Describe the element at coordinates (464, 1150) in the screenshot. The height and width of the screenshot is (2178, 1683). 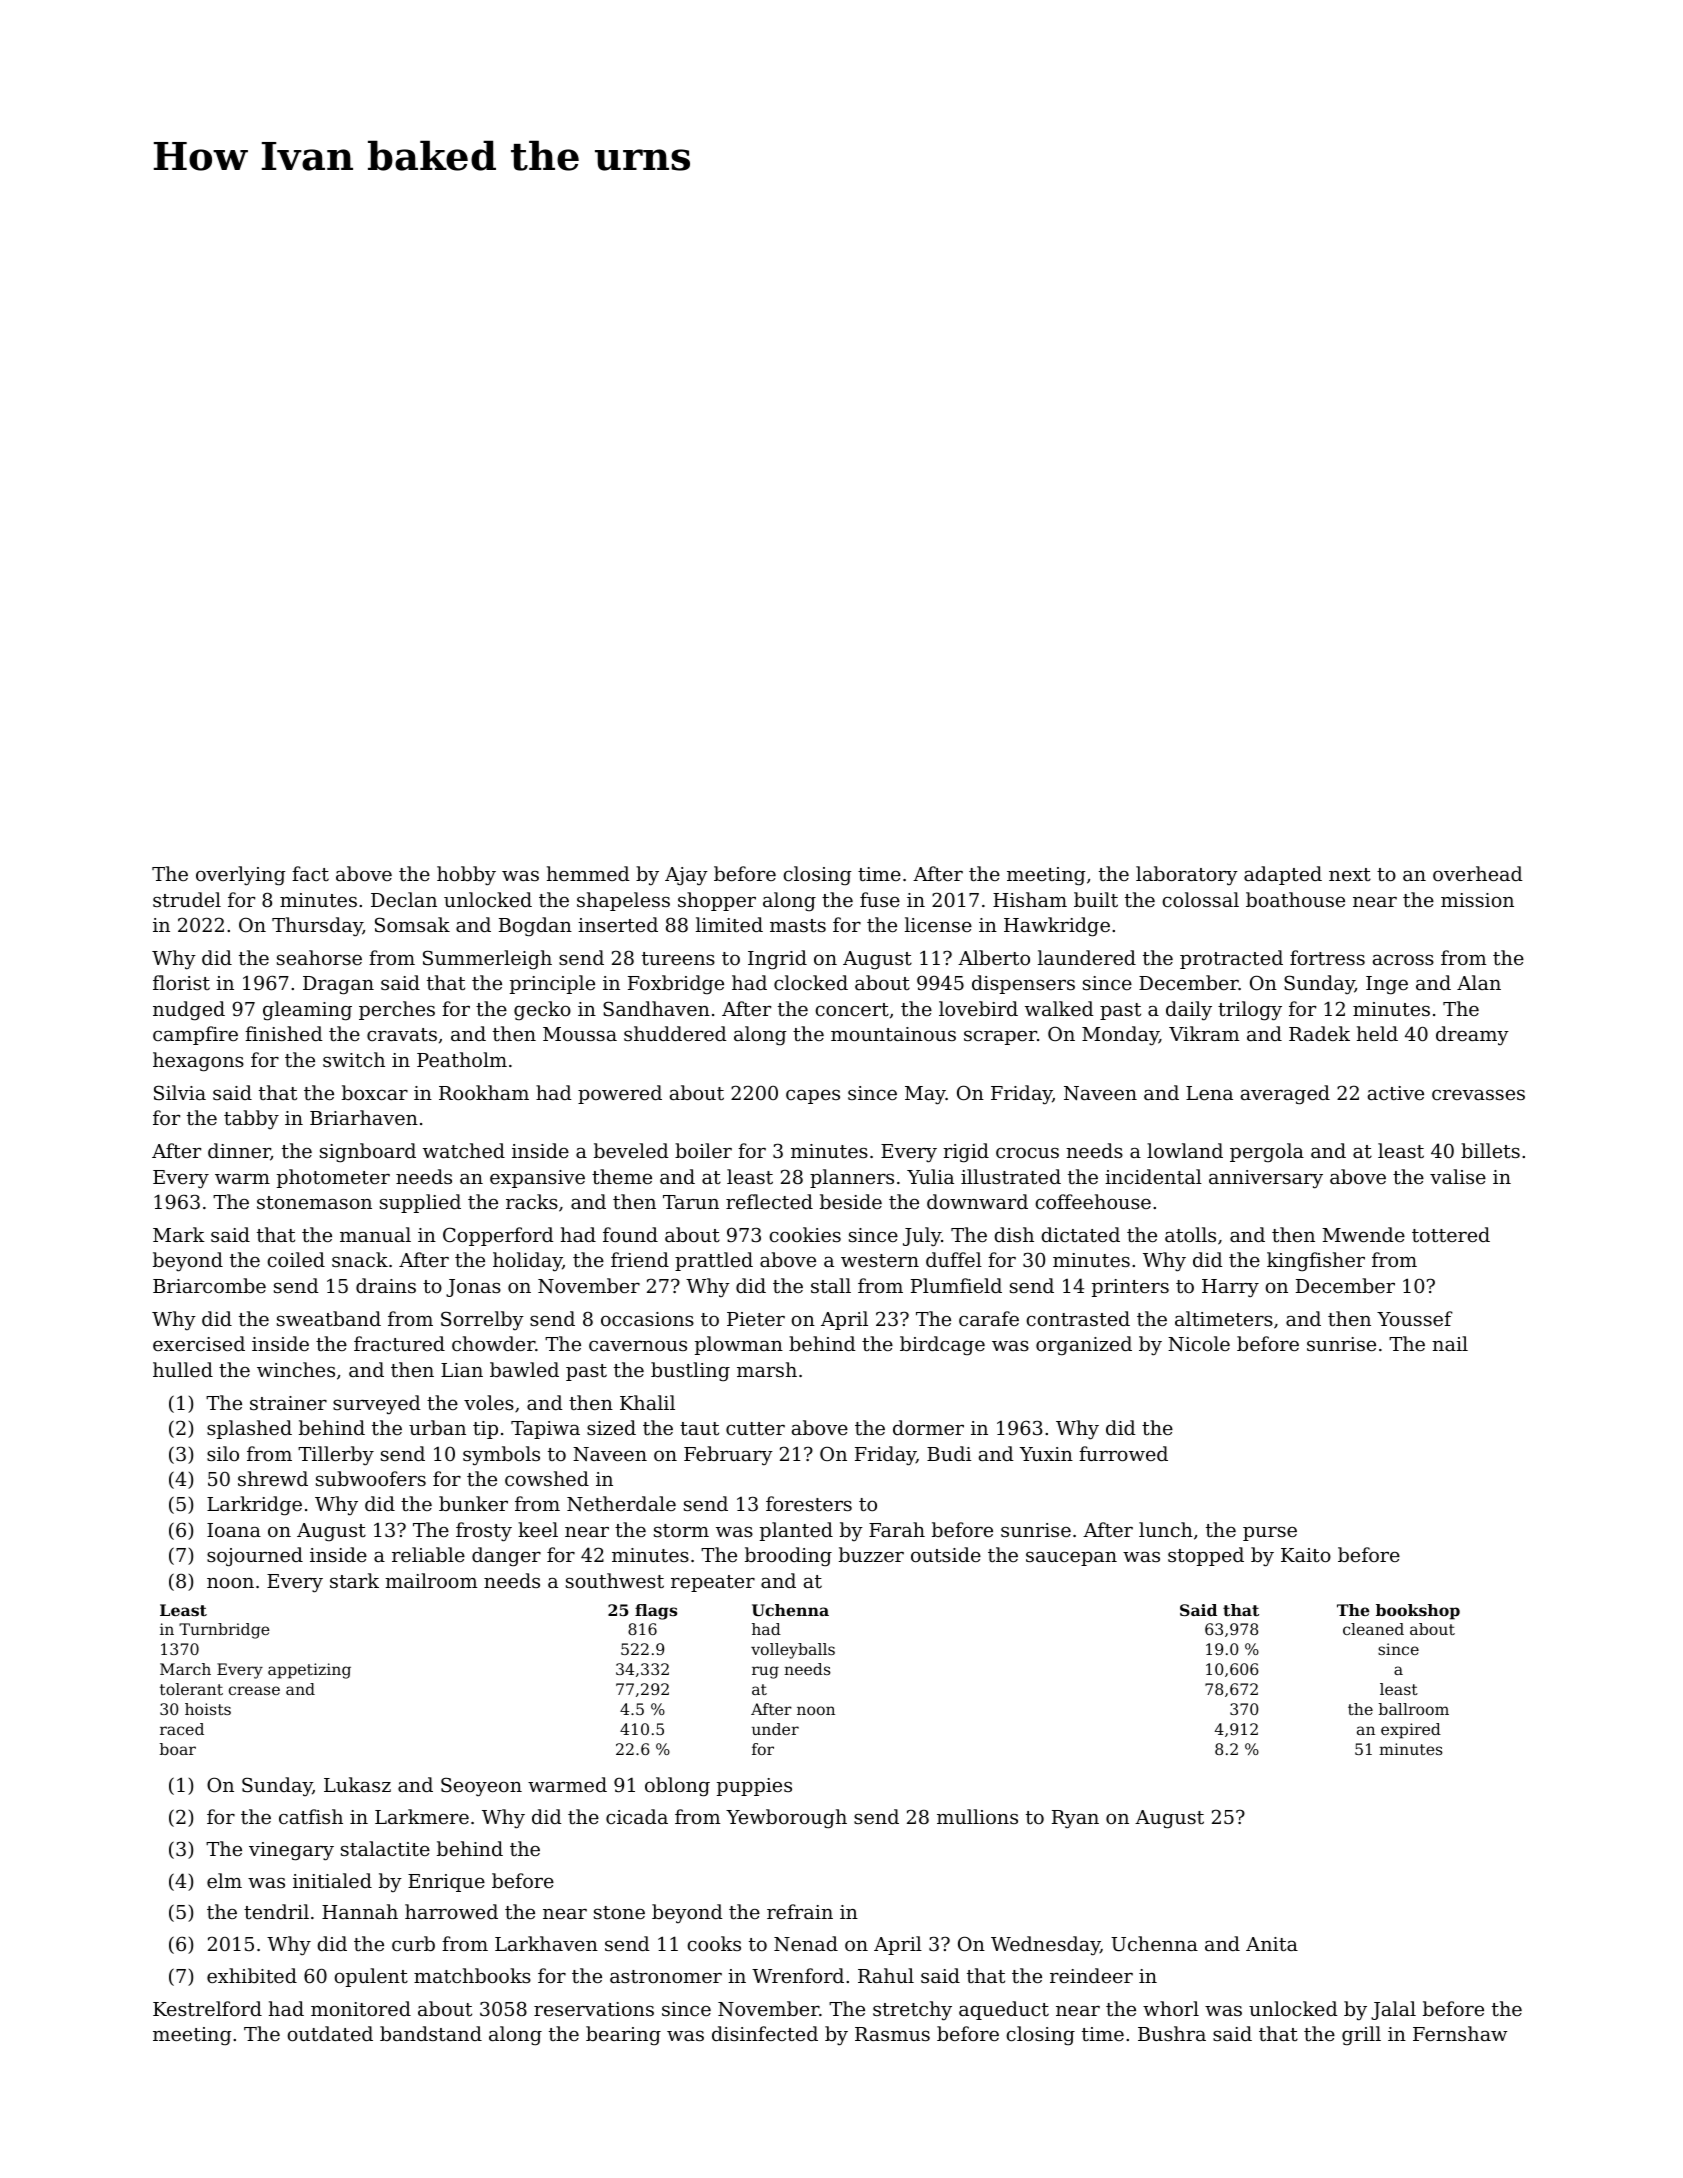
I see `watched` at that location.
